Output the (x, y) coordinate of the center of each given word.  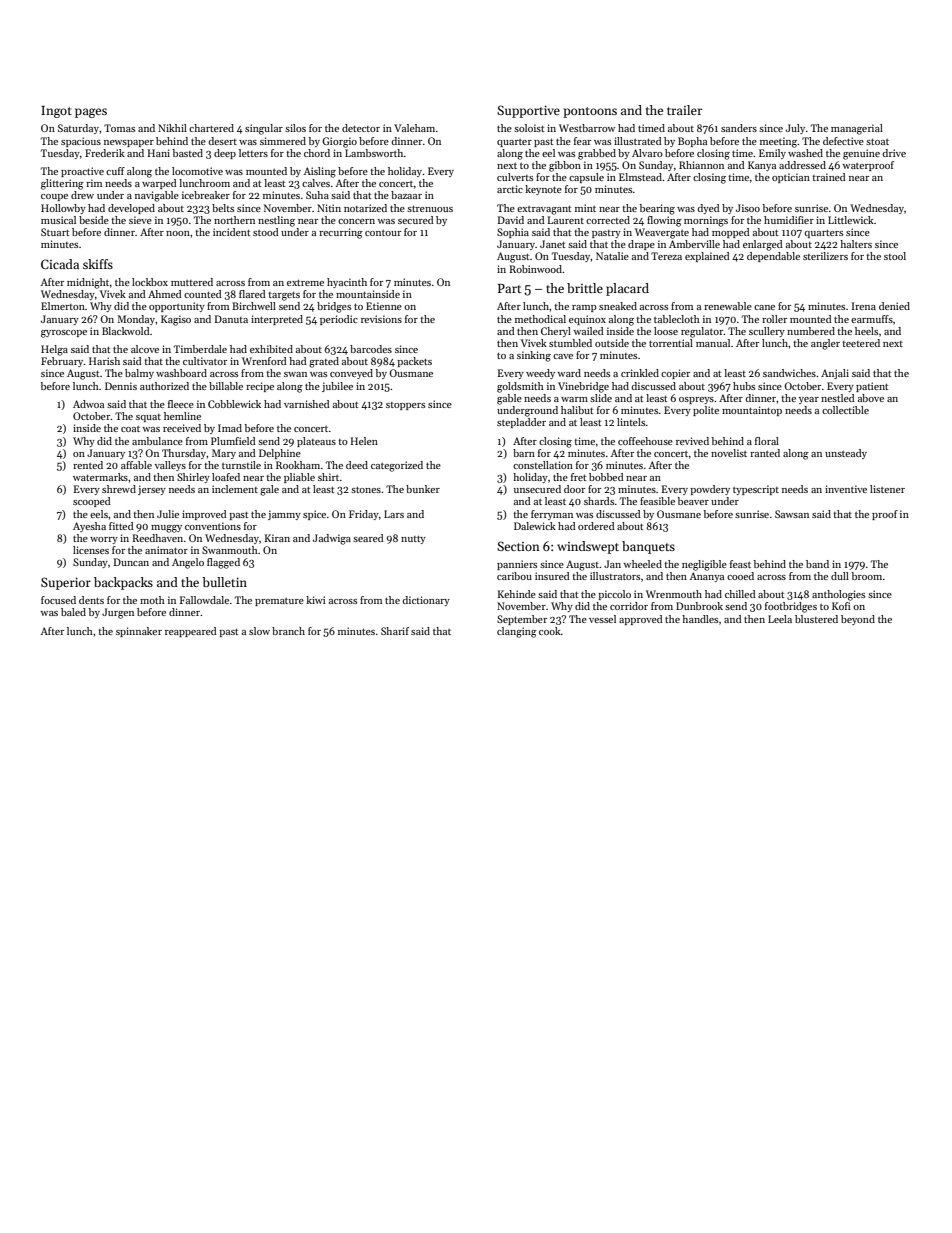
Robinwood (536, 269)
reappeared (191, 632)
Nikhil (172, 128)
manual (713, 343)
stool (895, 256)
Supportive (528, 111)
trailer (684, 110)
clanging (517, 632)
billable (226, 386)
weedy (540, 374)
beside (94, 220)
